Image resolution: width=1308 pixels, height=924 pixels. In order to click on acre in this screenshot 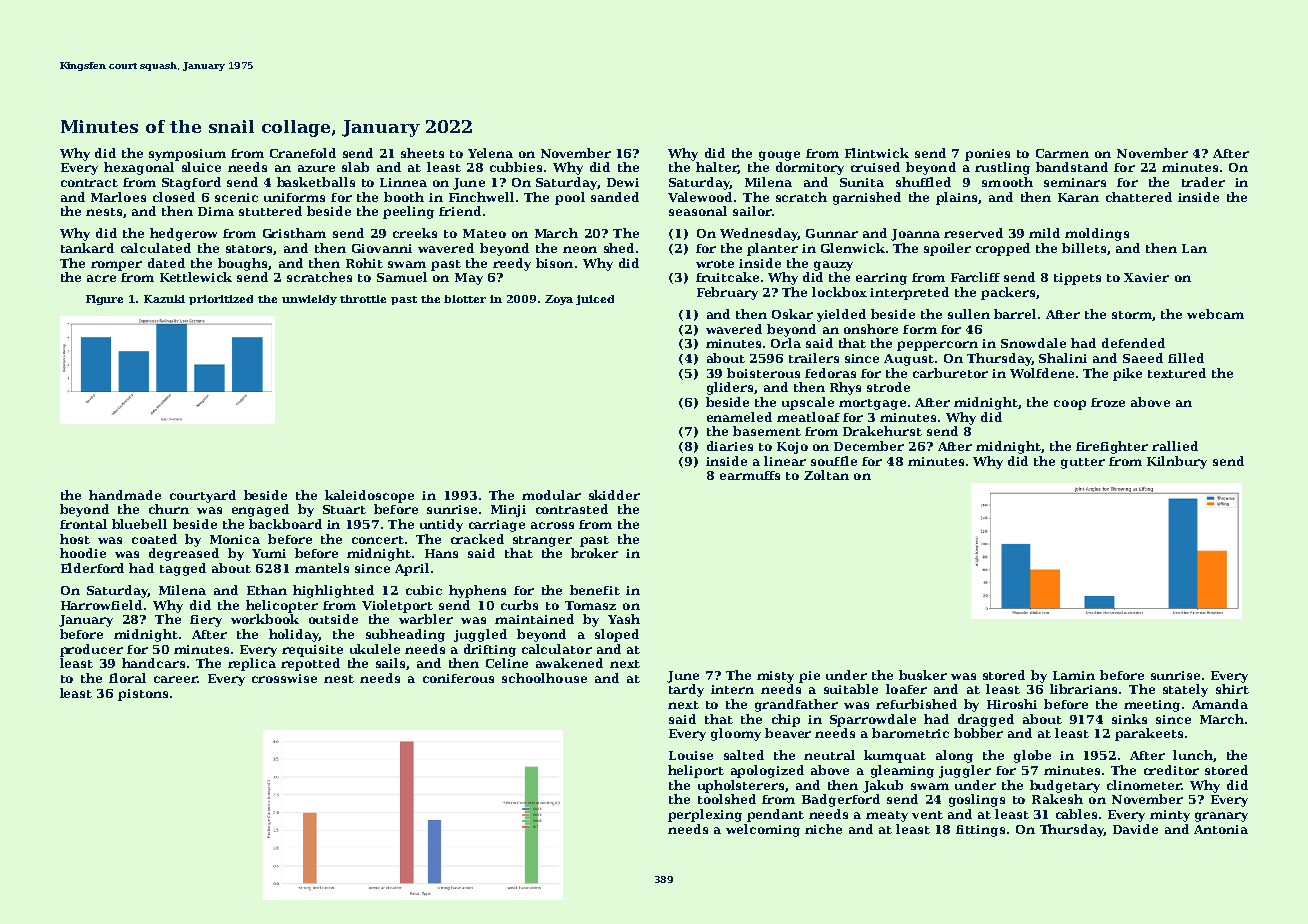, I will do `click(101, 278)`.
